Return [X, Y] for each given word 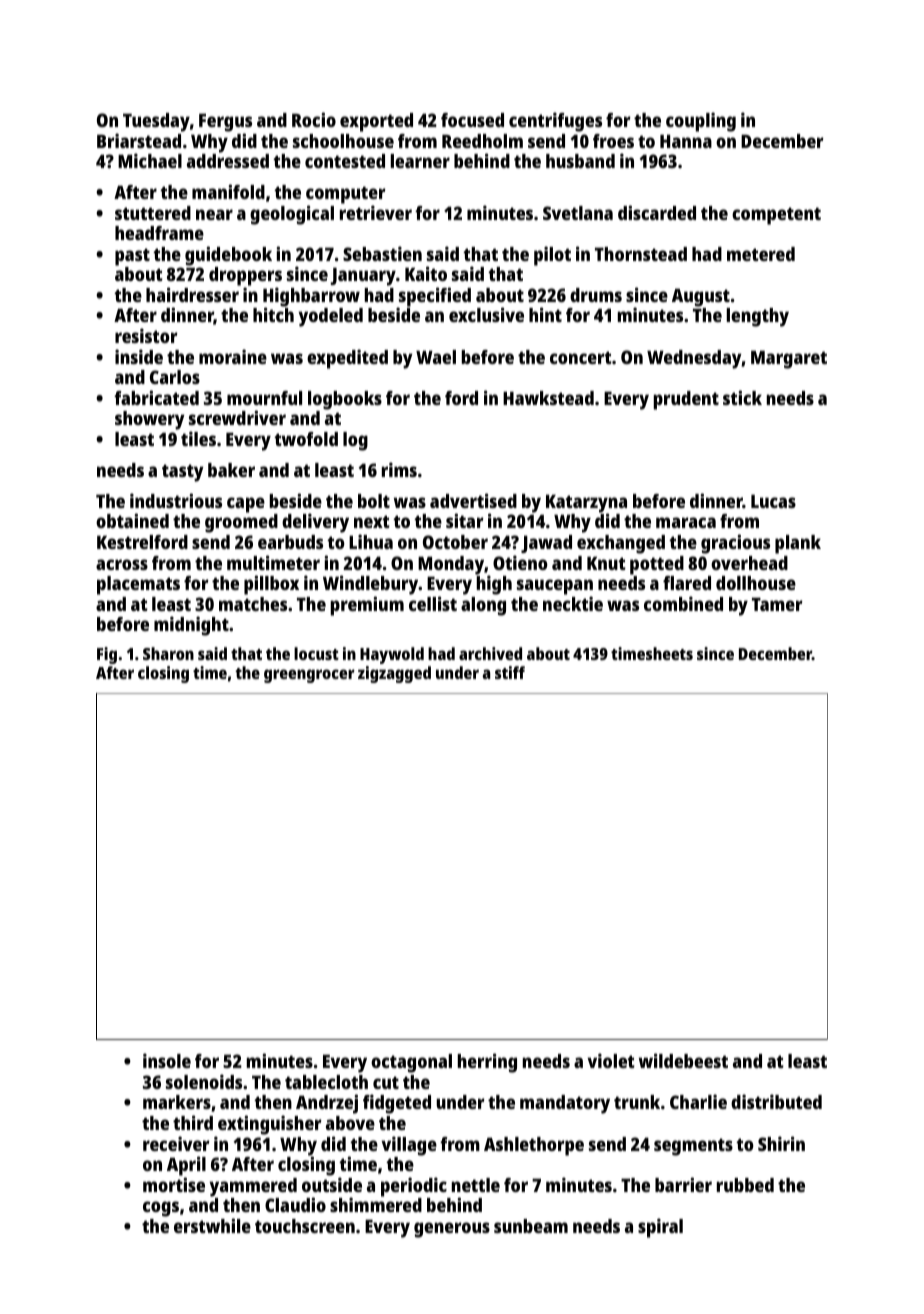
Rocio [314, 119]
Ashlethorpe [534, 1146]
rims [399, 469]
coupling [701, 122]
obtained [132, 520]
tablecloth [326, 1082]
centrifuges [555, 122]
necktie [573, 603]
